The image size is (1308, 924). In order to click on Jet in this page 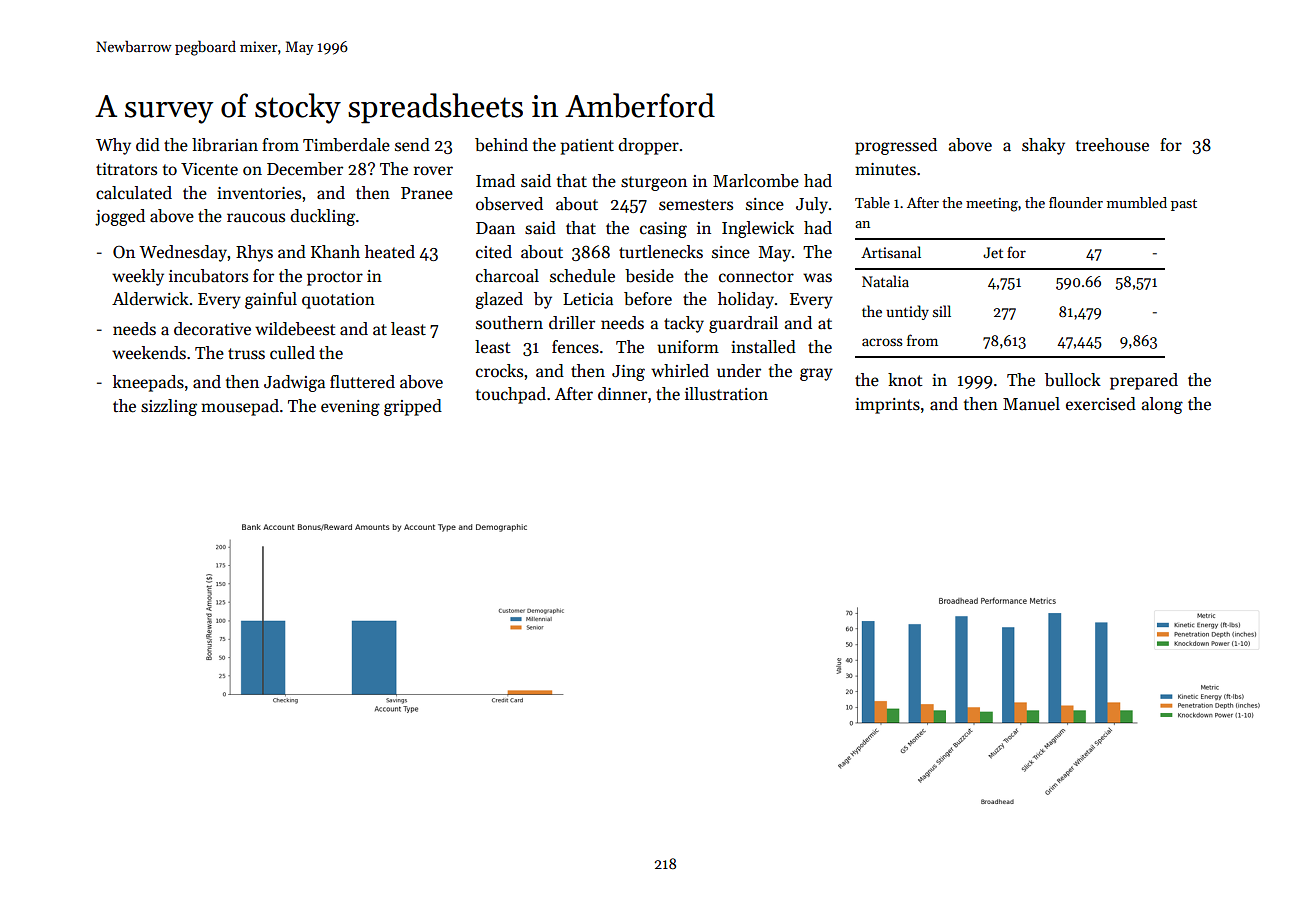, I will do `click(993, 252)`.
